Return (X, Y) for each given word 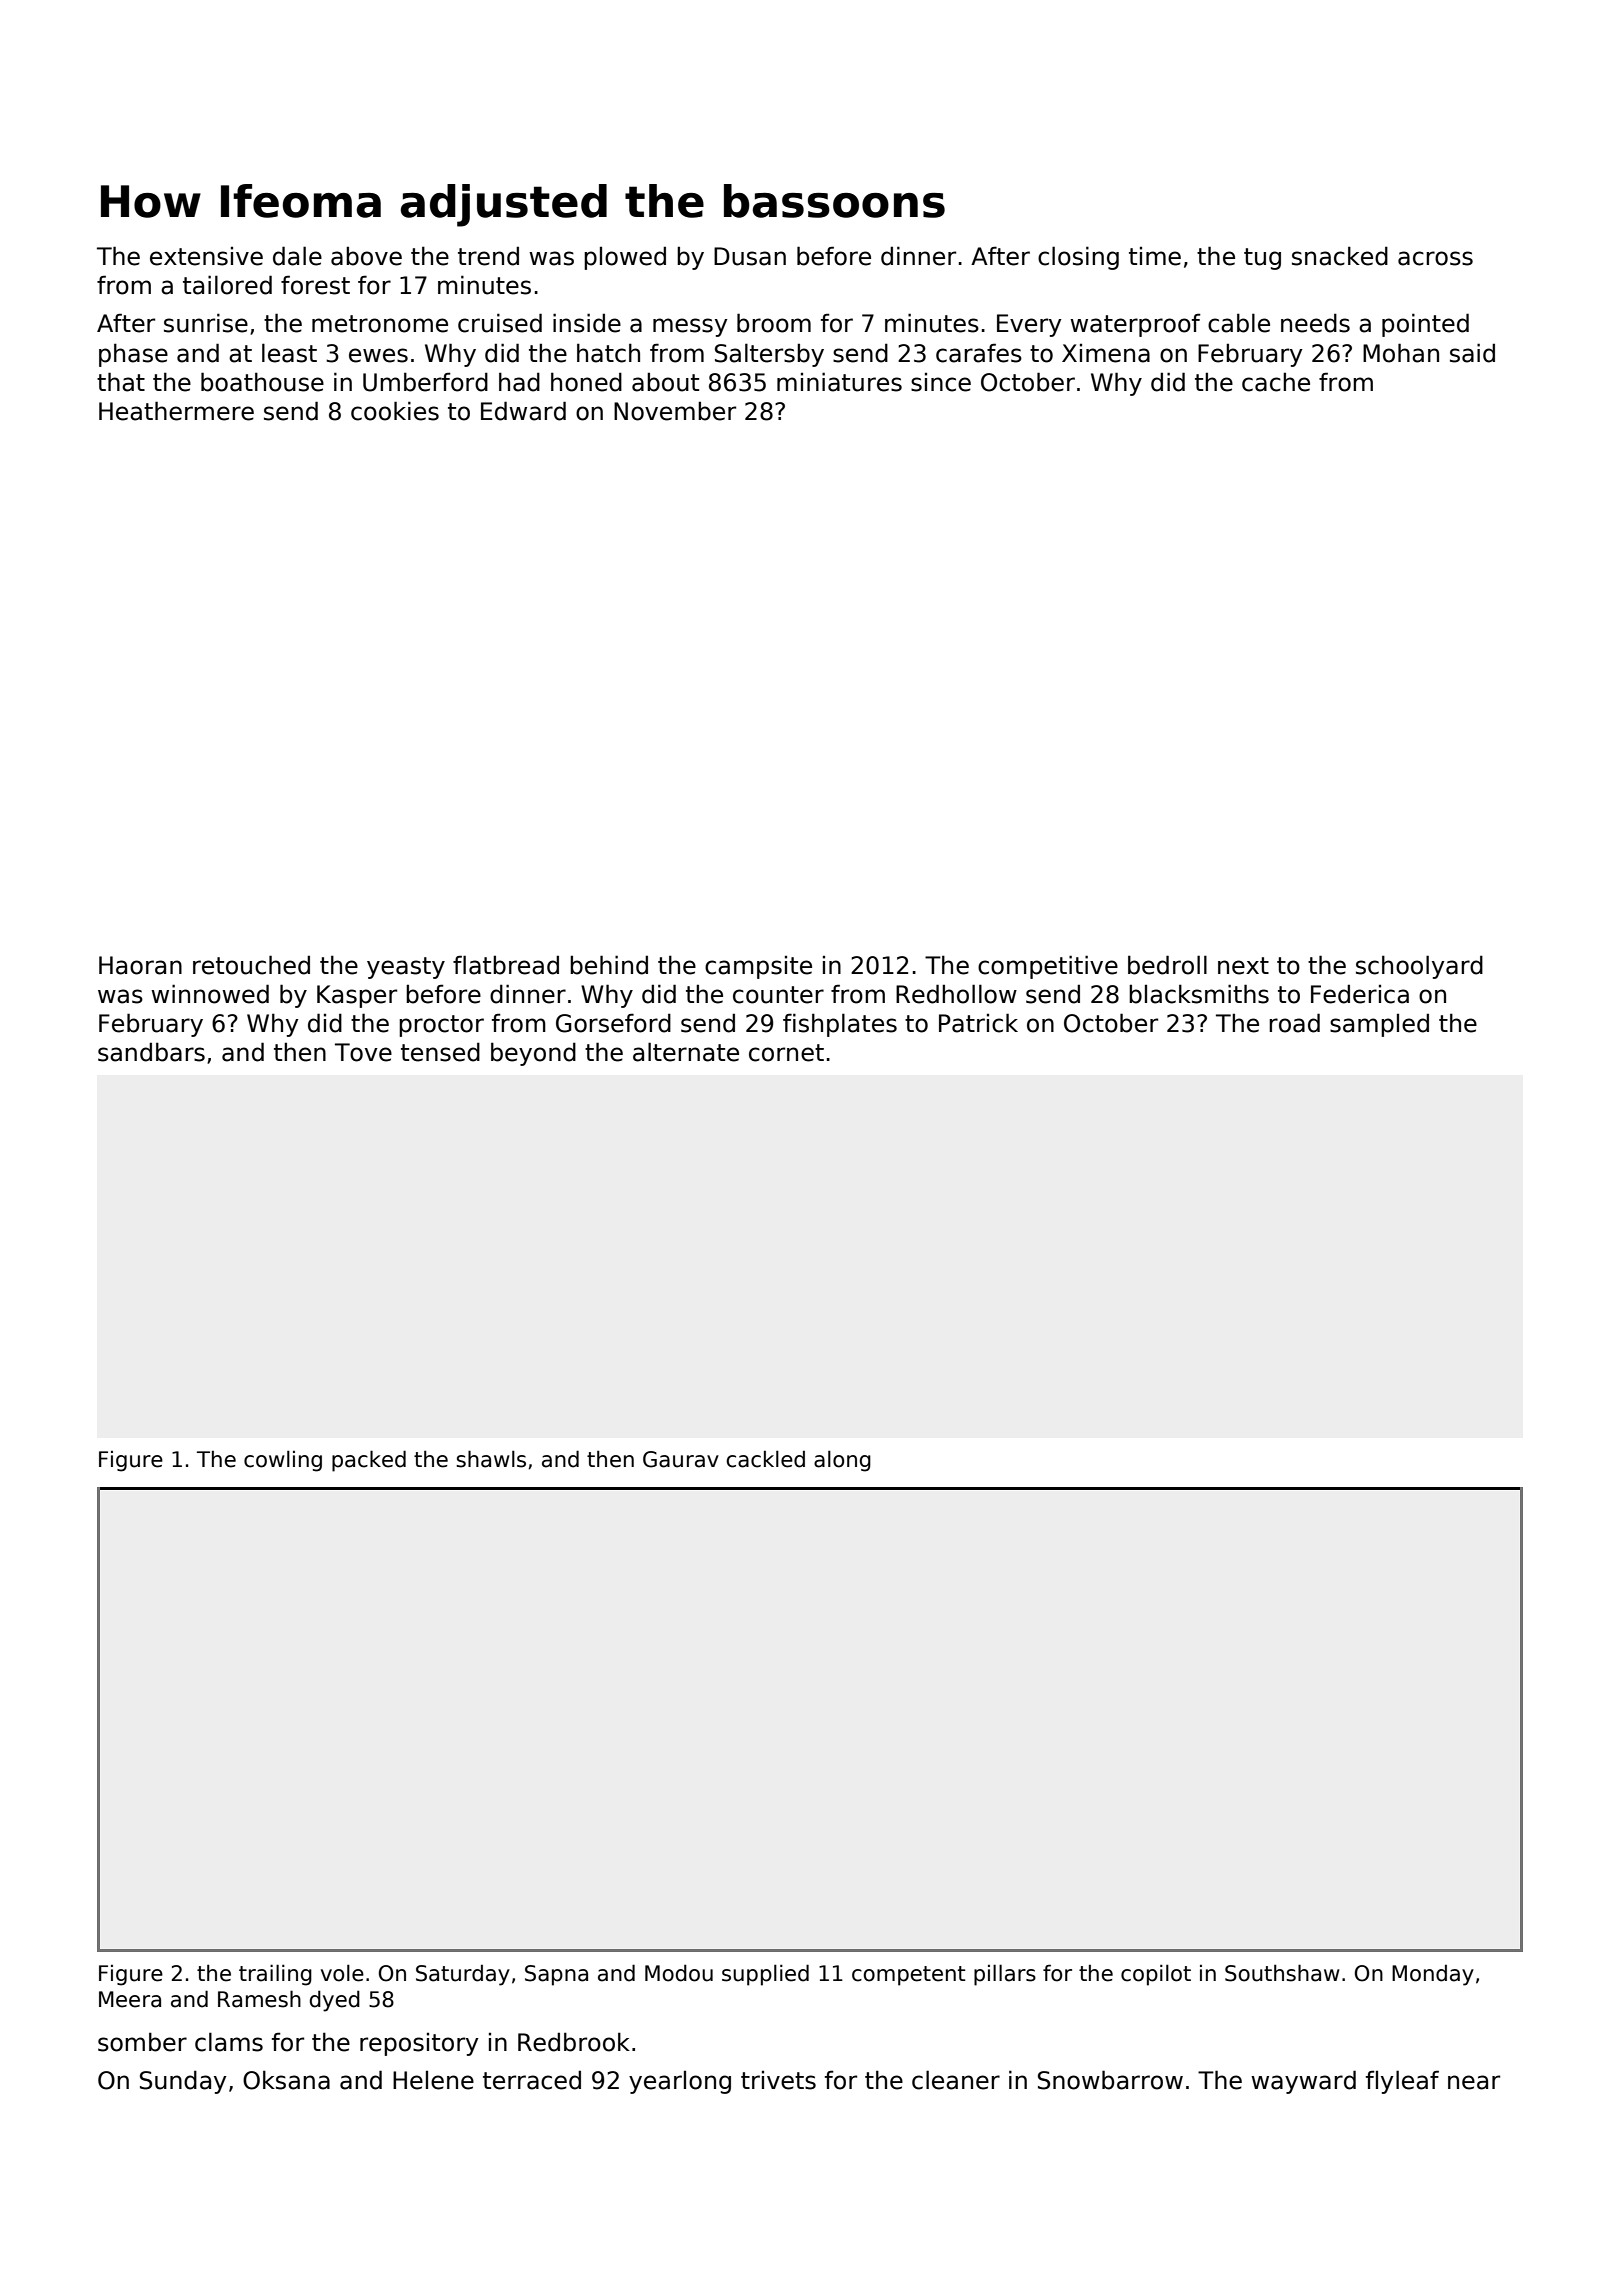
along (842, 1461)
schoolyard (1419, 967)
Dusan (750, 256)
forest (315, 285)
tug (1262, 259)
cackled (766, 1459)
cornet (786, 1053)
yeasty (406, 968)
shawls (491, 1459)
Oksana (286, 2080)
